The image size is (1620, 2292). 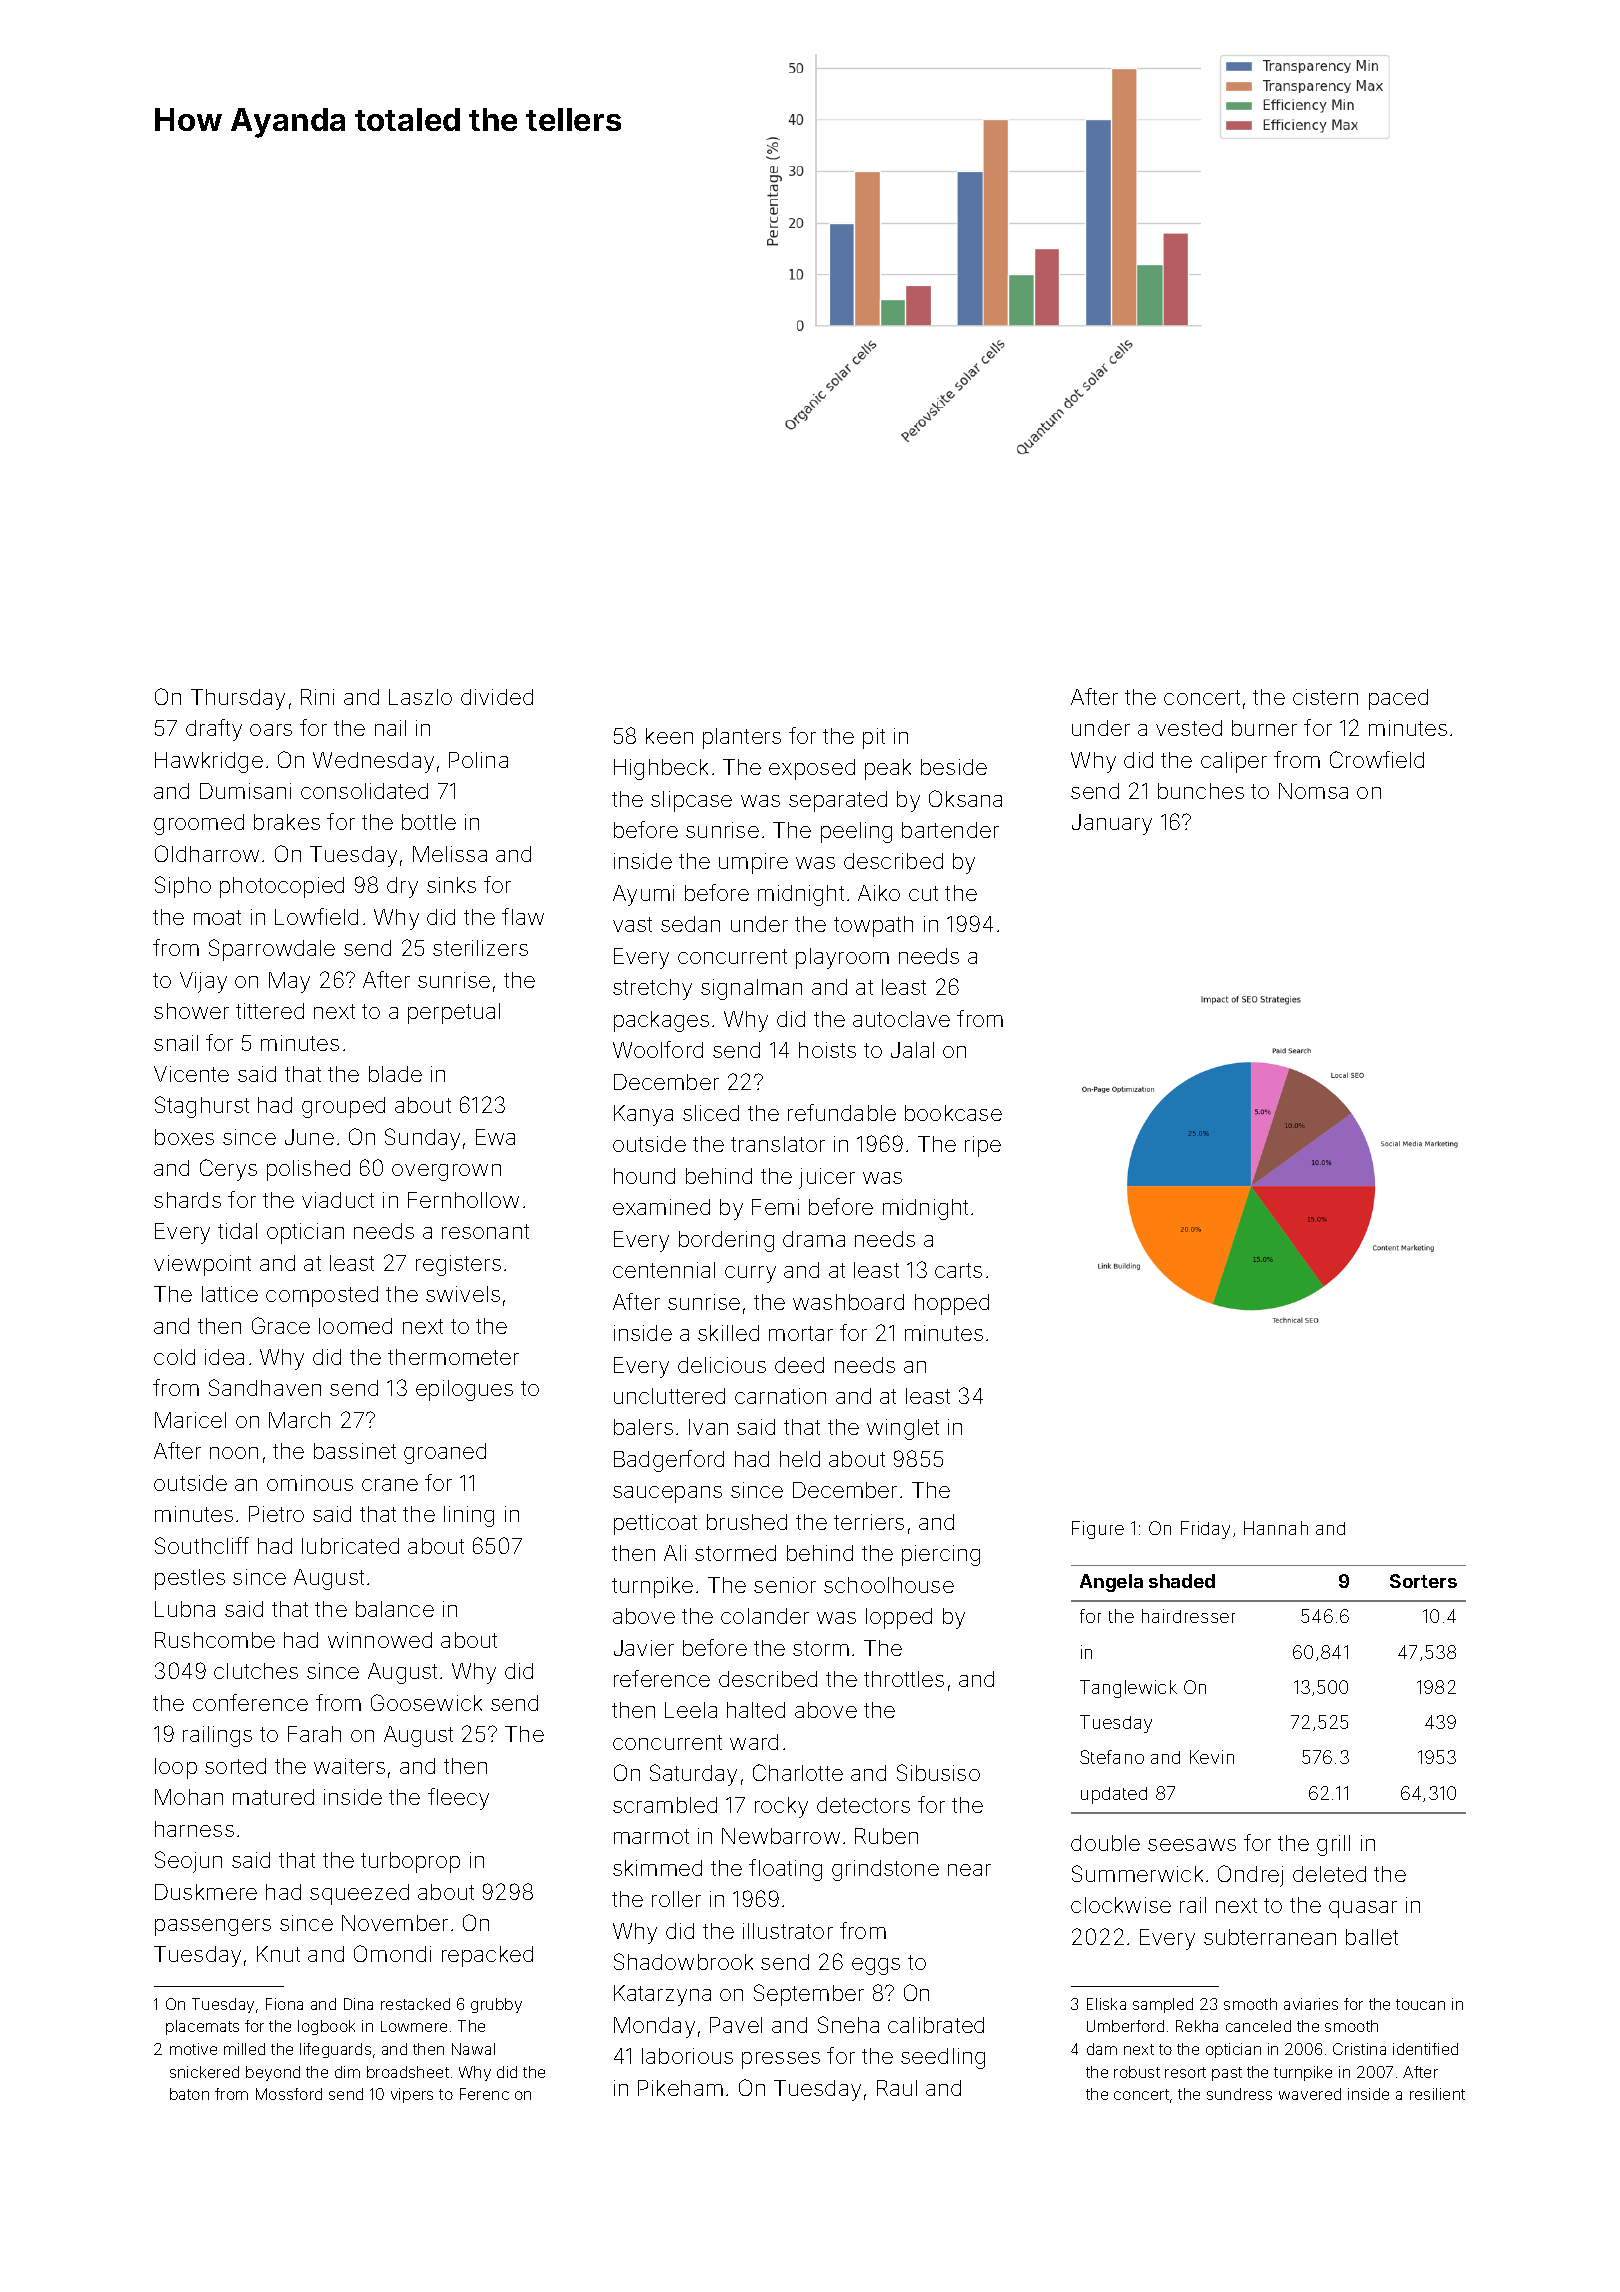 What do you see at coordinates (958, 1270) in the document?
I see `carts` at bounding box center [958, 1270].
